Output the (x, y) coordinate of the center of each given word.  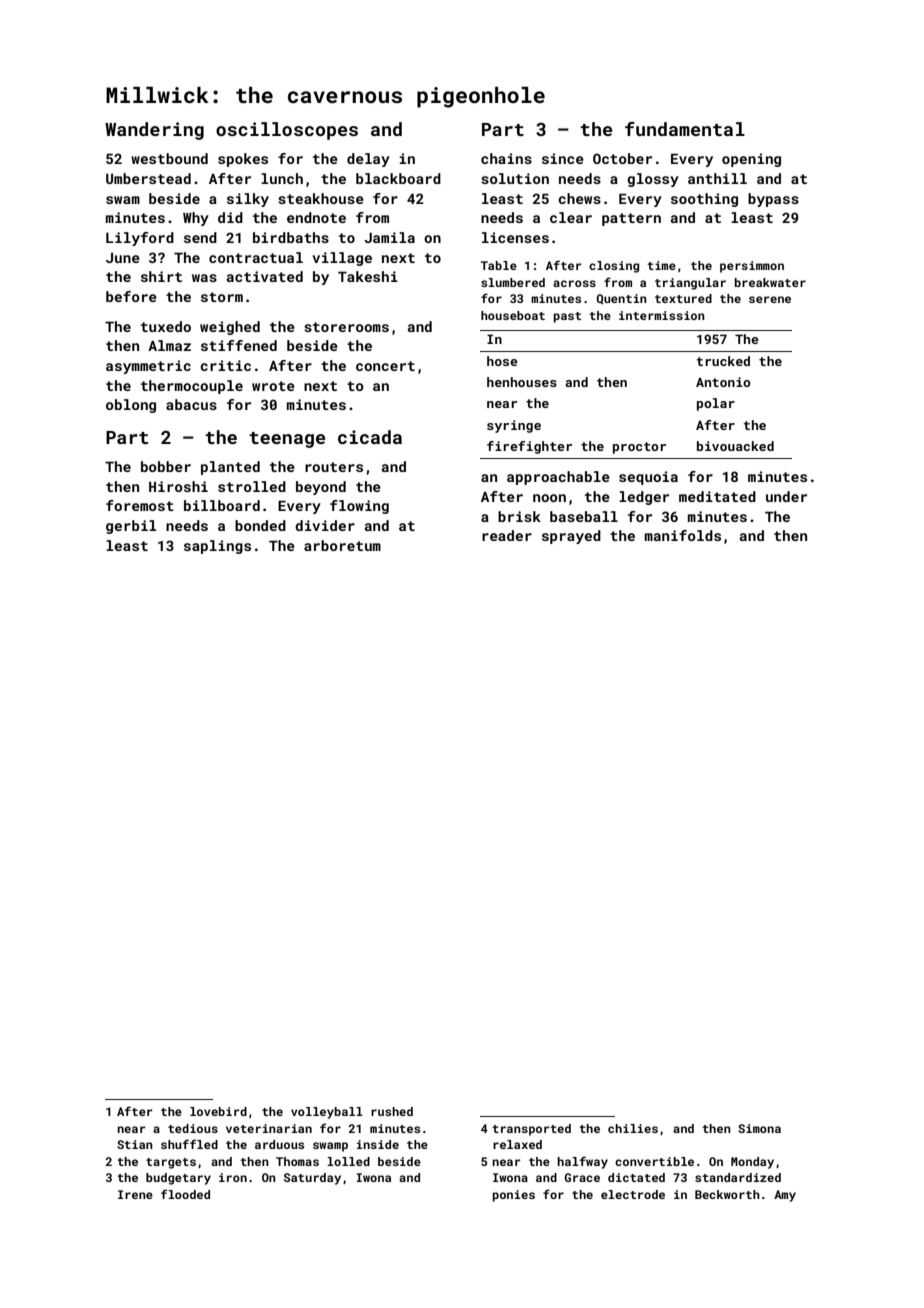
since (563, 158)
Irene (135, 1194)
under (786, 496)
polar (716, 404)
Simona (759, 1128)
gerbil (131, 527)
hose (502, 361)
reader (507, 535)
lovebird (218, 1111)
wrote (273, 386)
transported (531, 1130)
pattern (631, 219)
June (123, 258)
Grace (582, 1177)
